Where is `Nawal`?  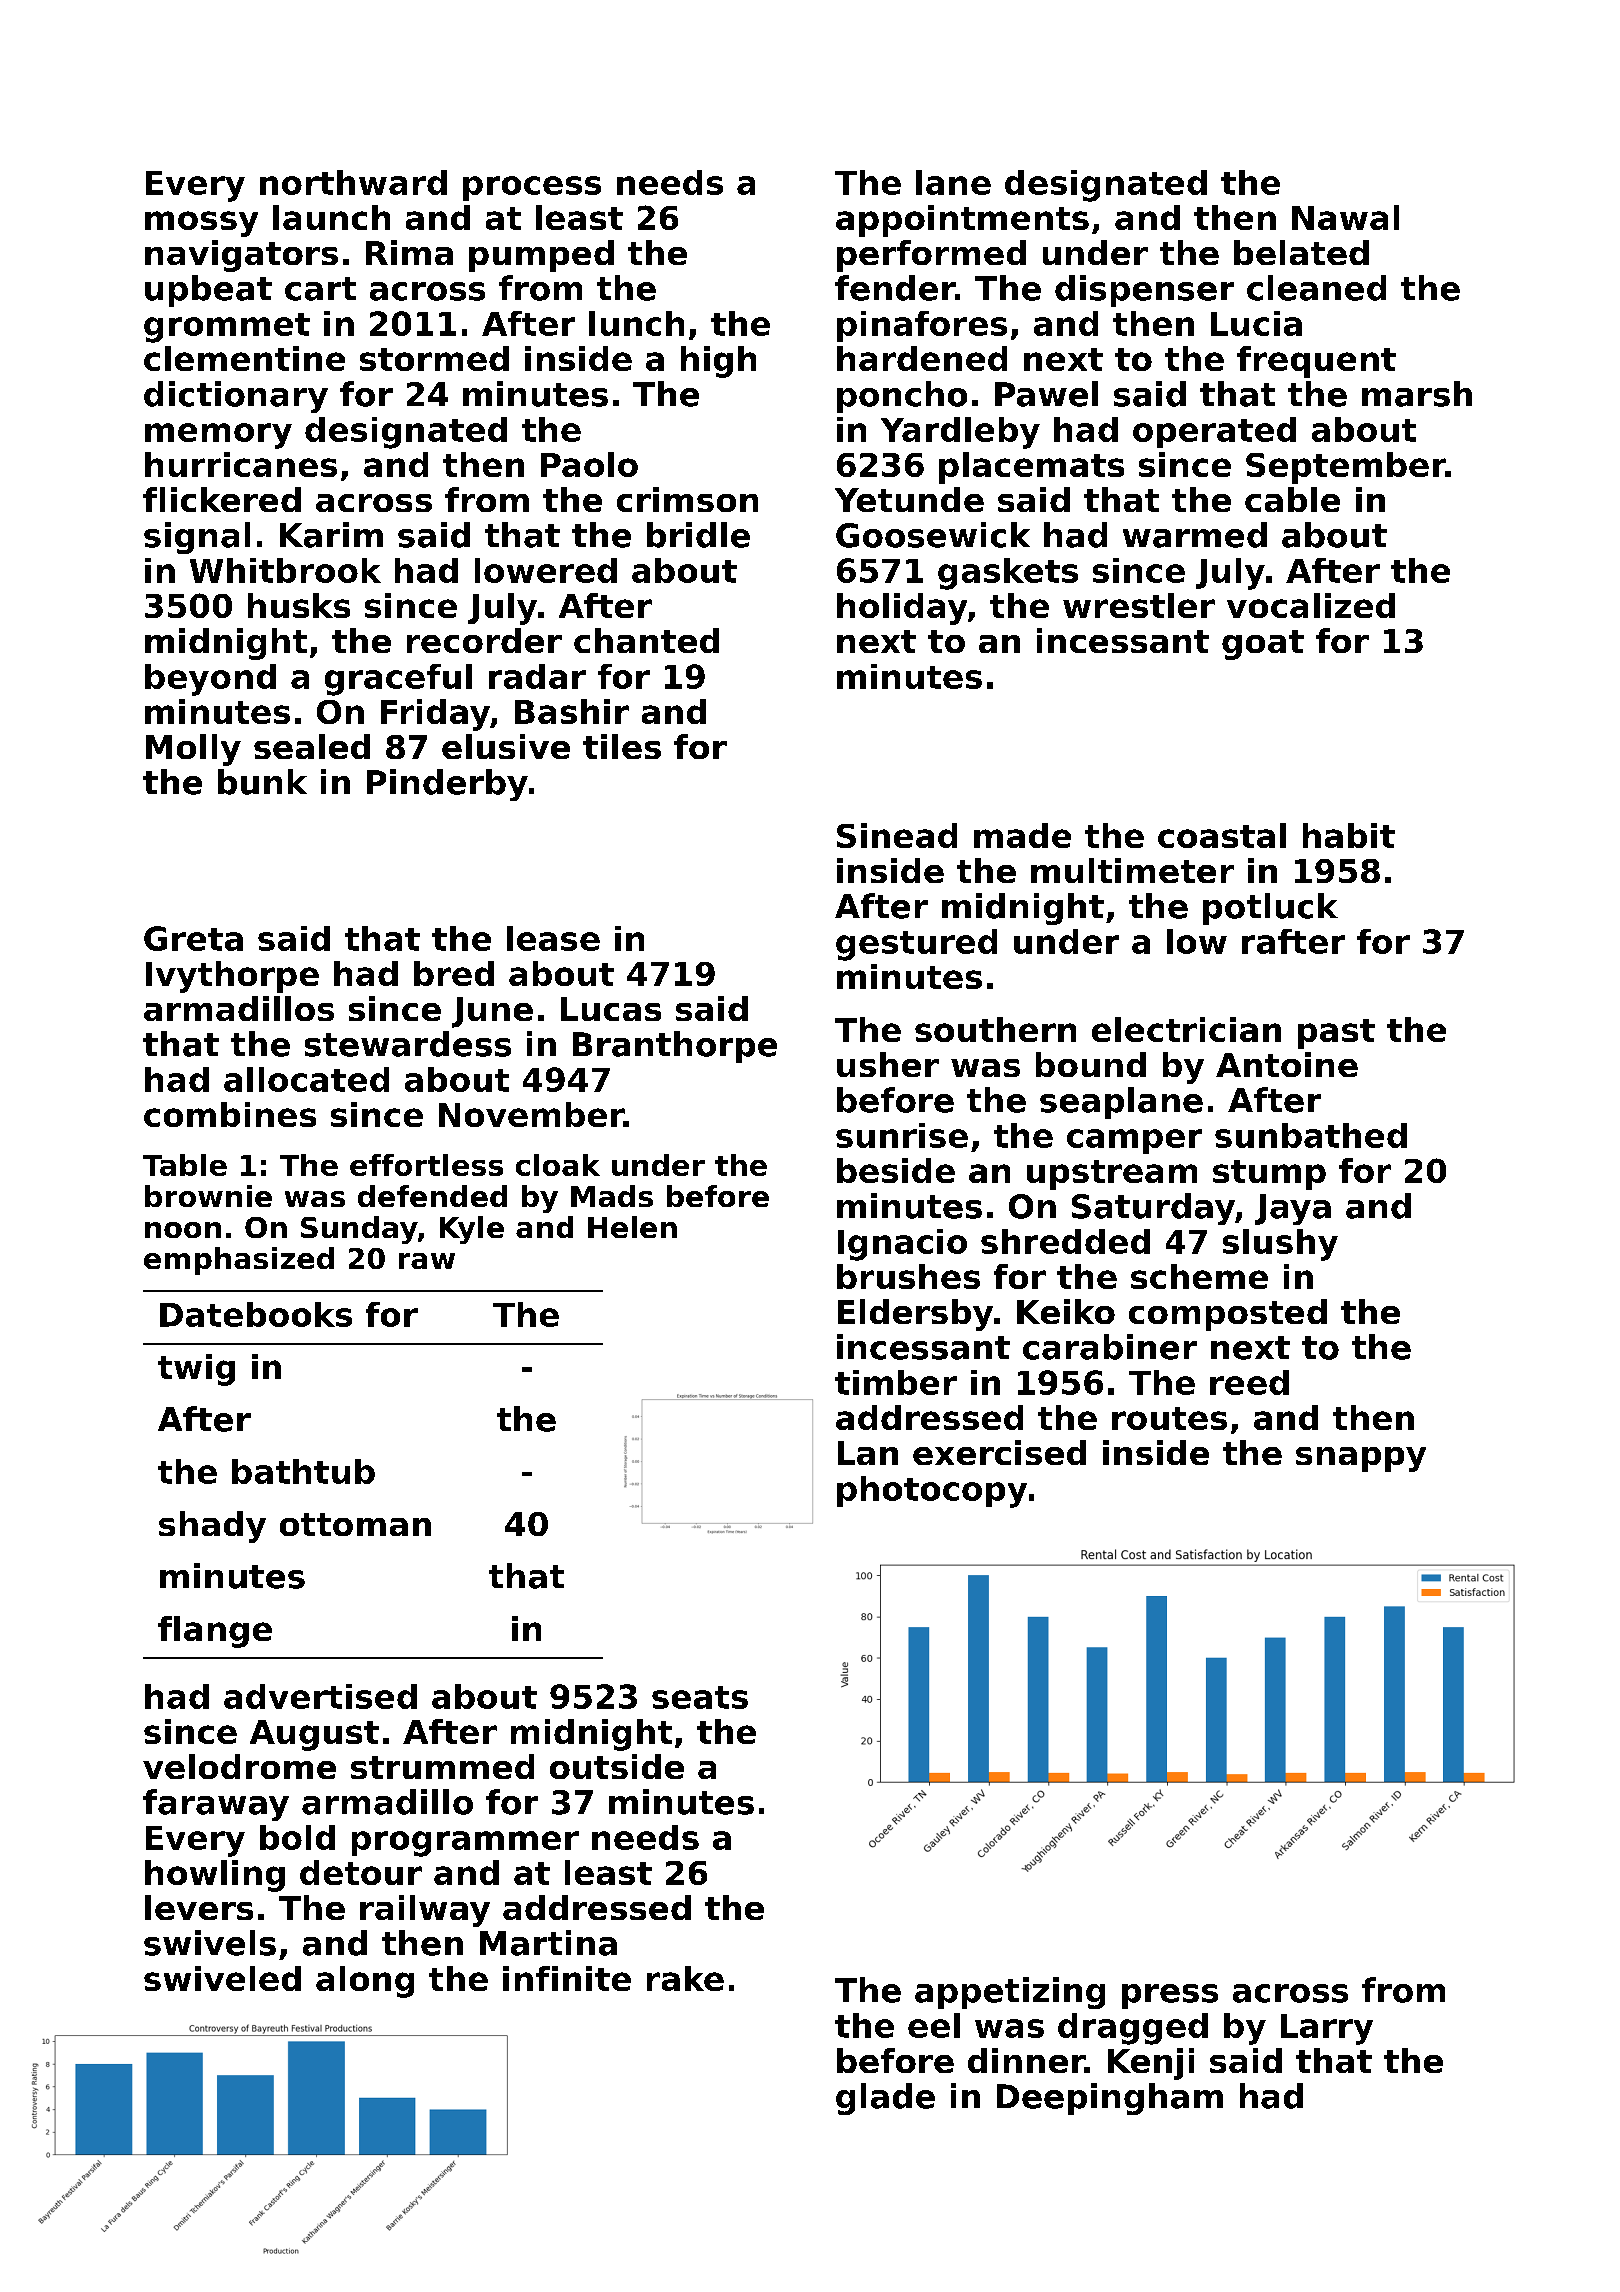
Nawal is located at coordinates (1345, 217).
